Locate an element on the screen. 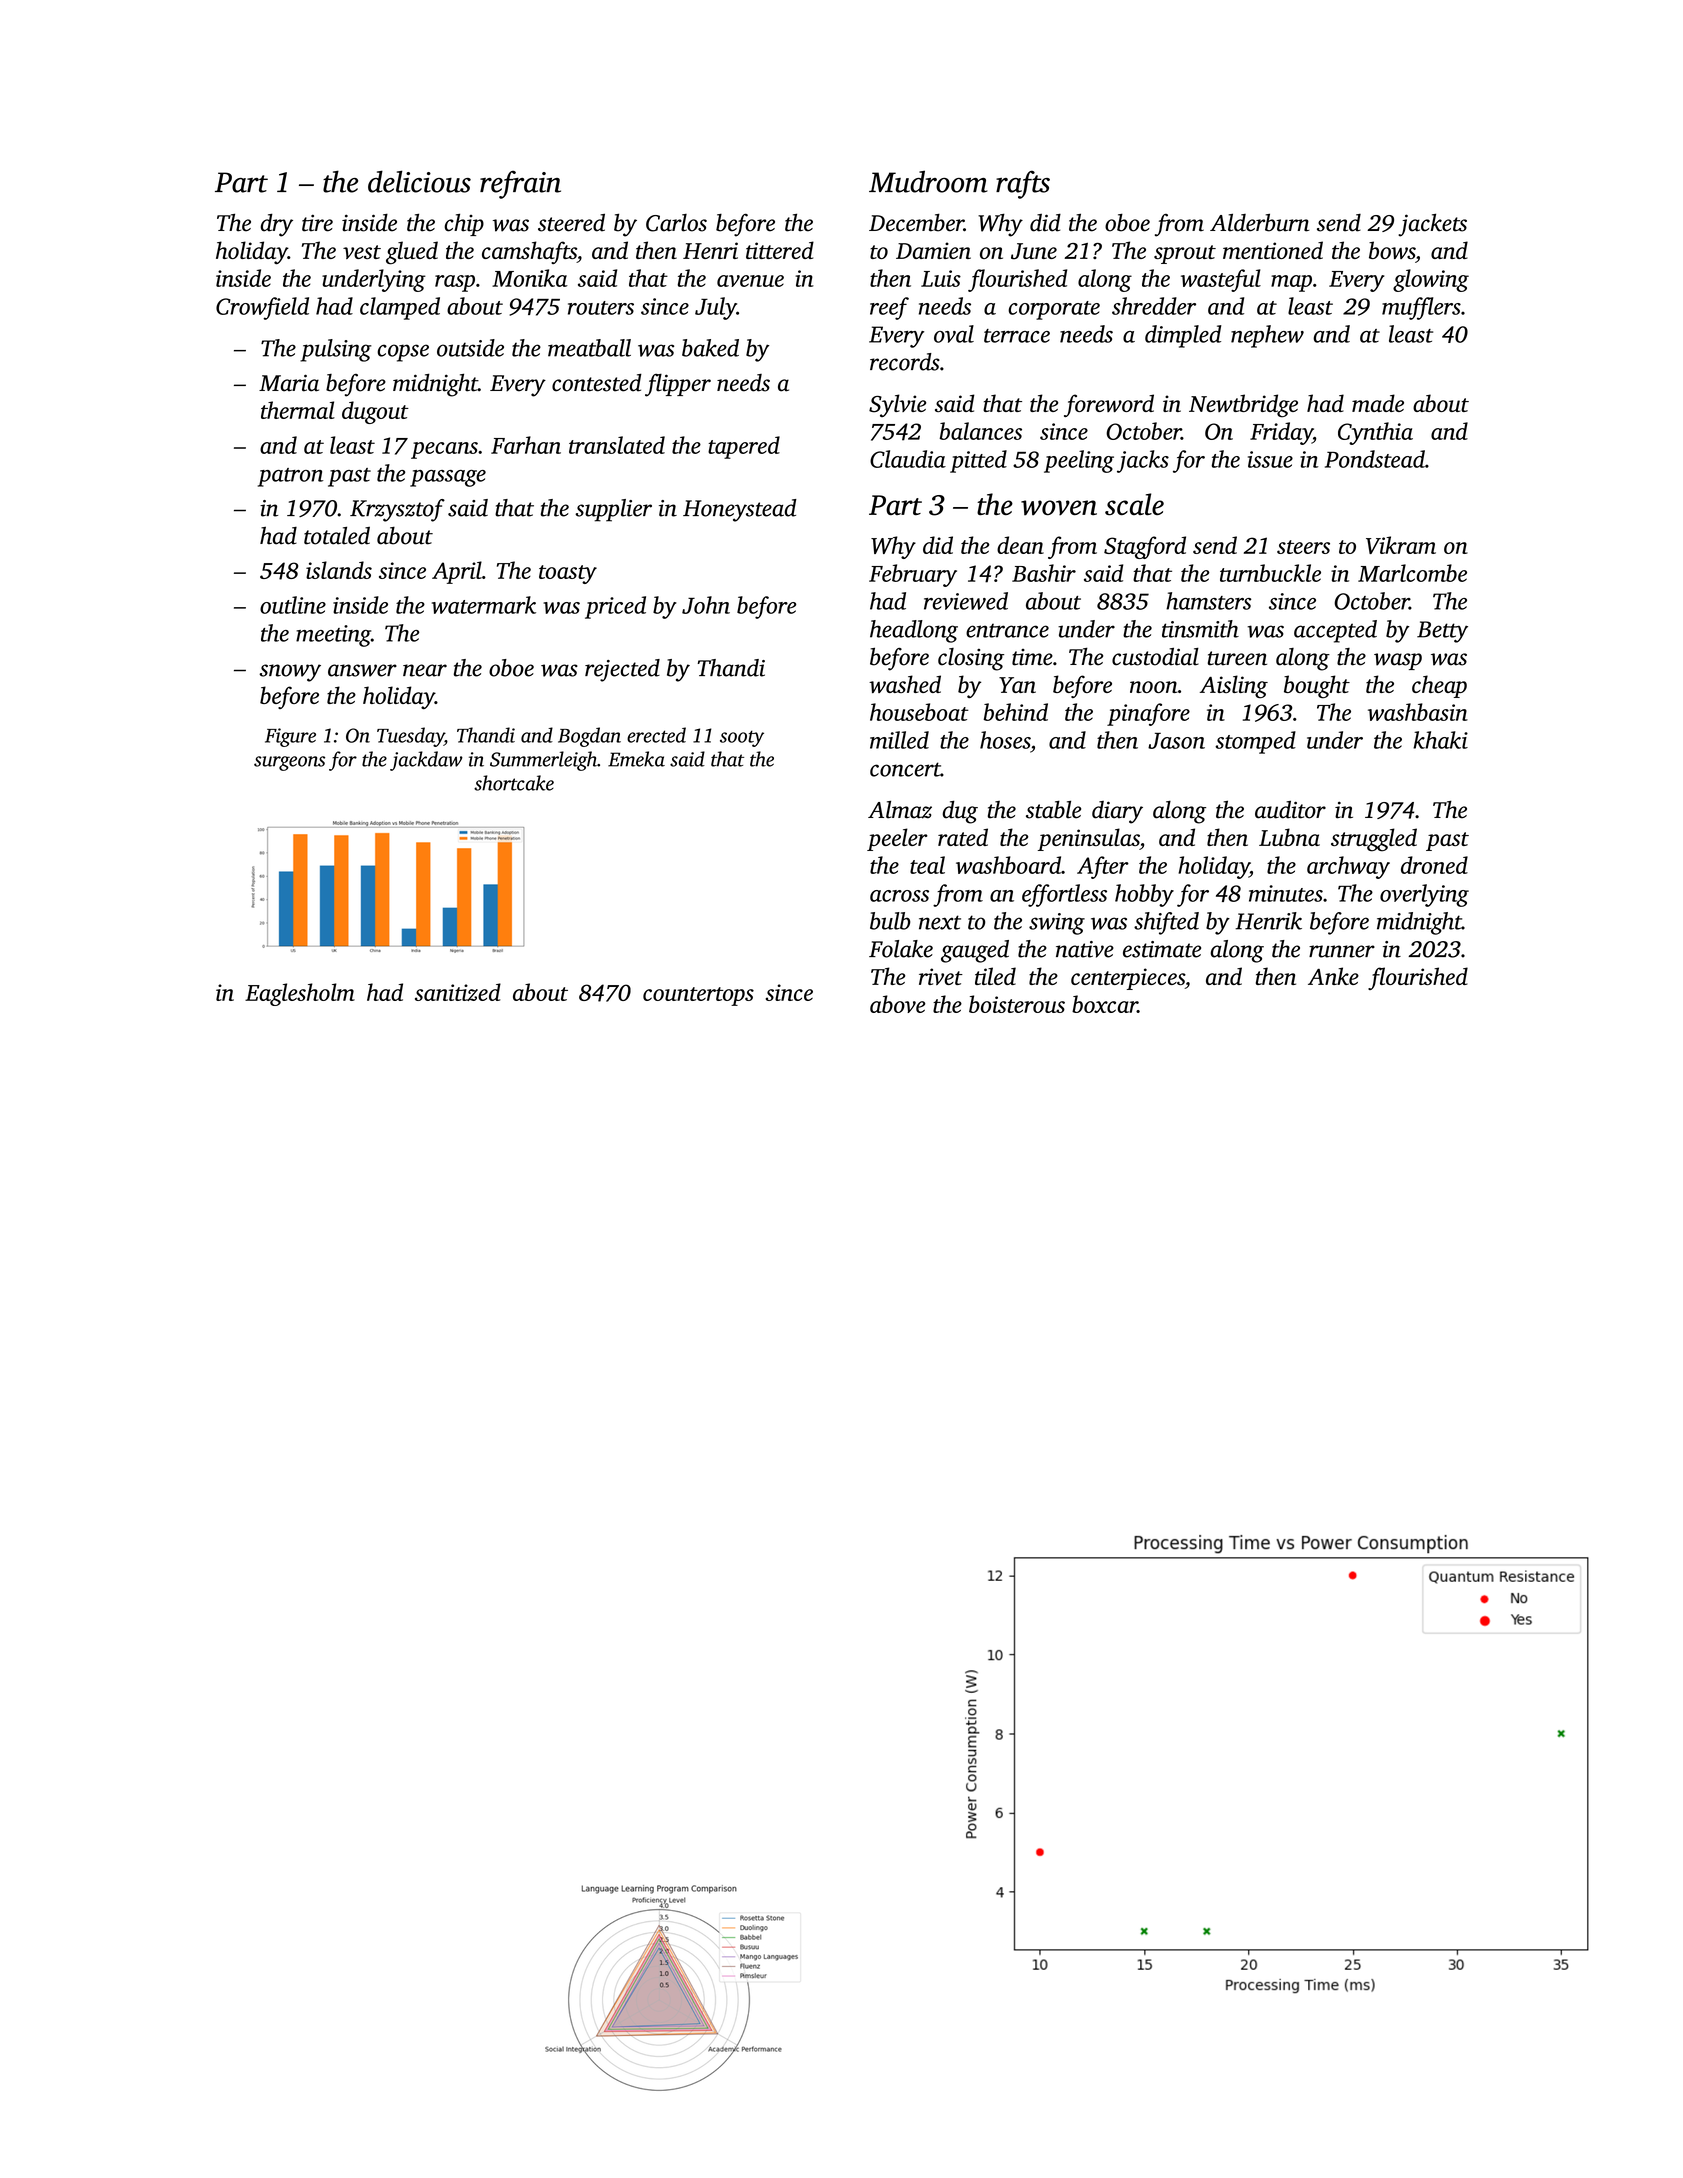 The image size is (1683, 2178). Bogdan is located at coordinates (589, 737).
